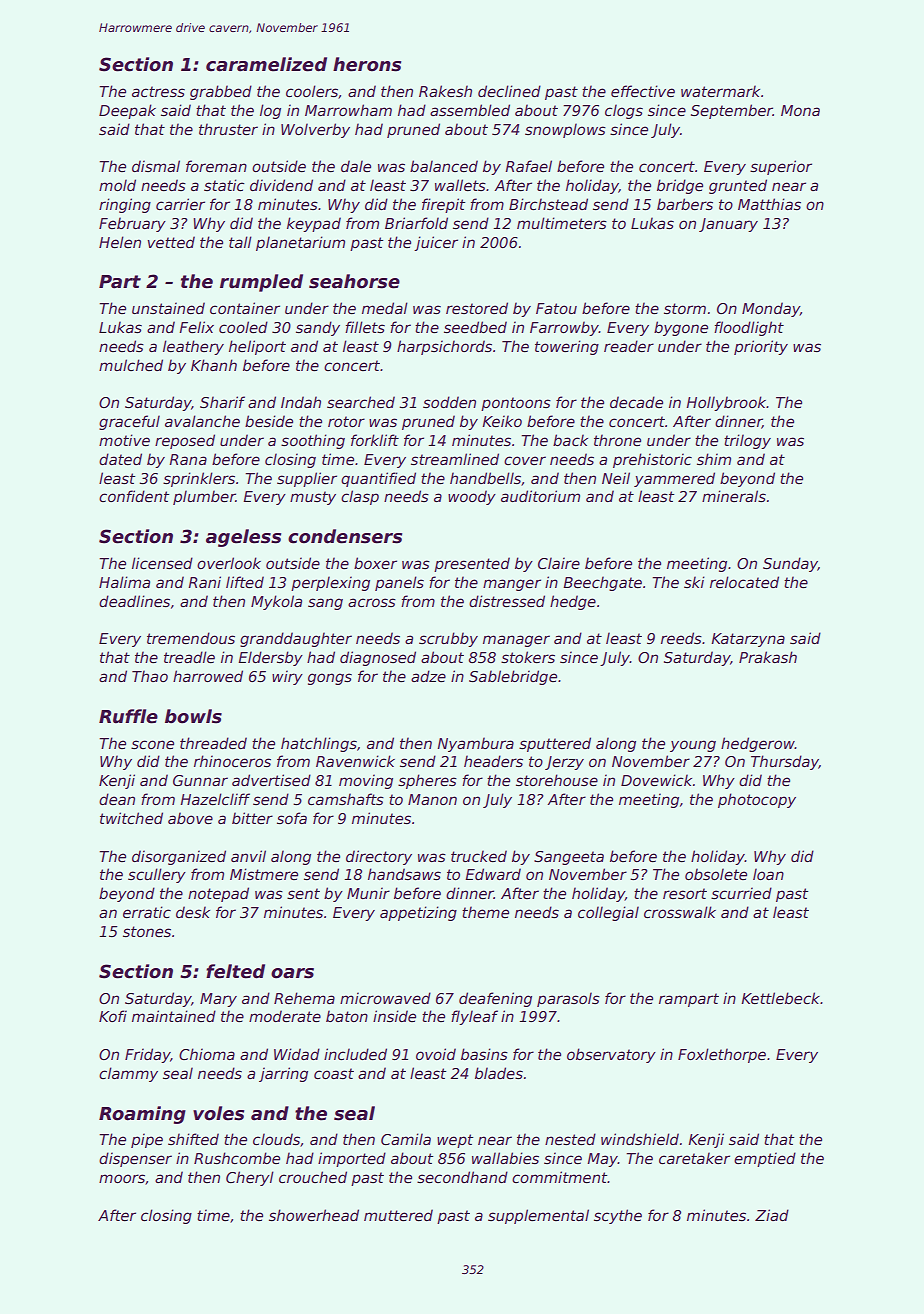 Image resolution: width=924 pixels, height=1314 pixels. I want to click on September, so click(732, 111).
